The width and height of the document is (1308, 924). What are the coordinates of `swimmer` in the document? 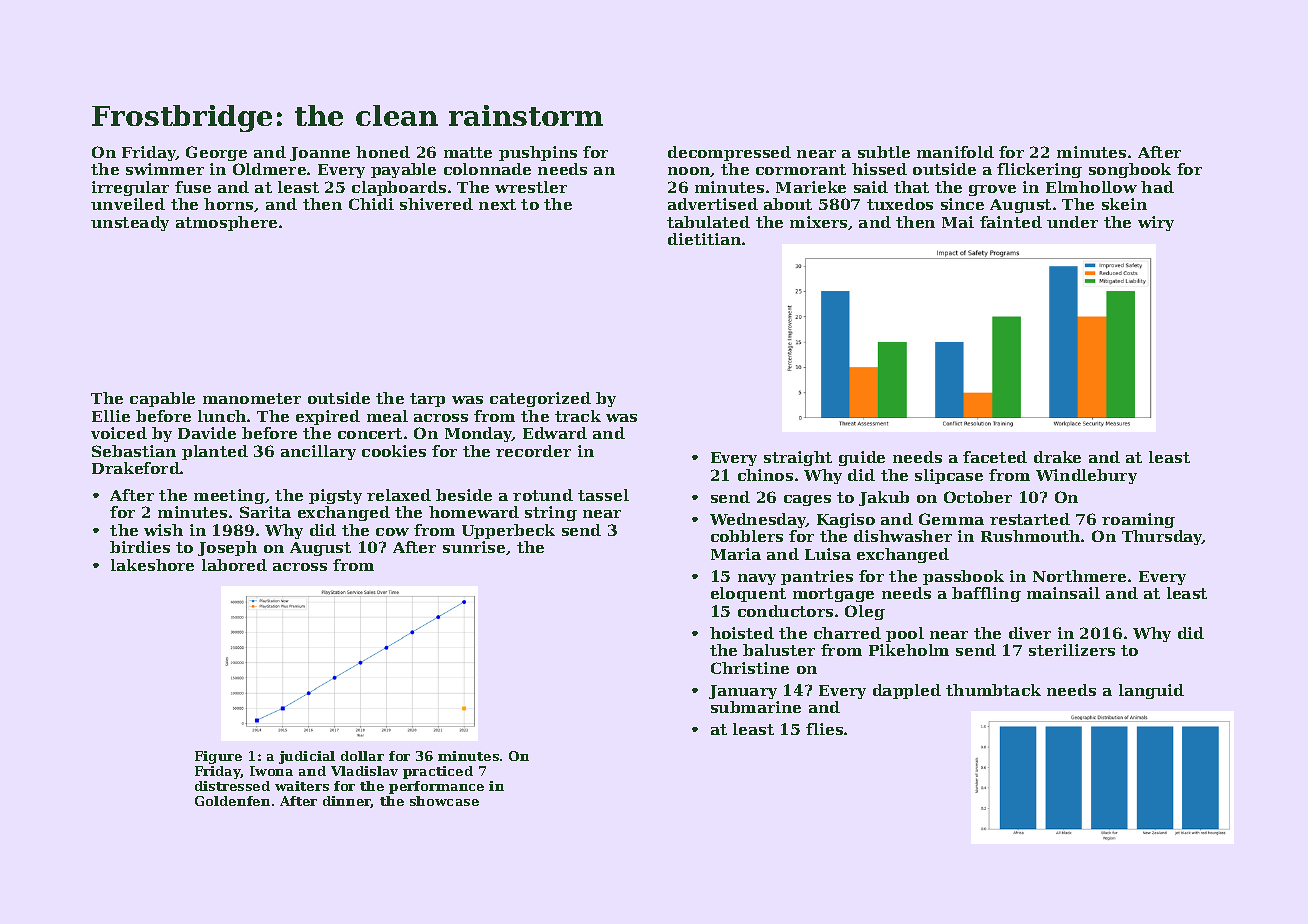 It's located at (165, 169).
